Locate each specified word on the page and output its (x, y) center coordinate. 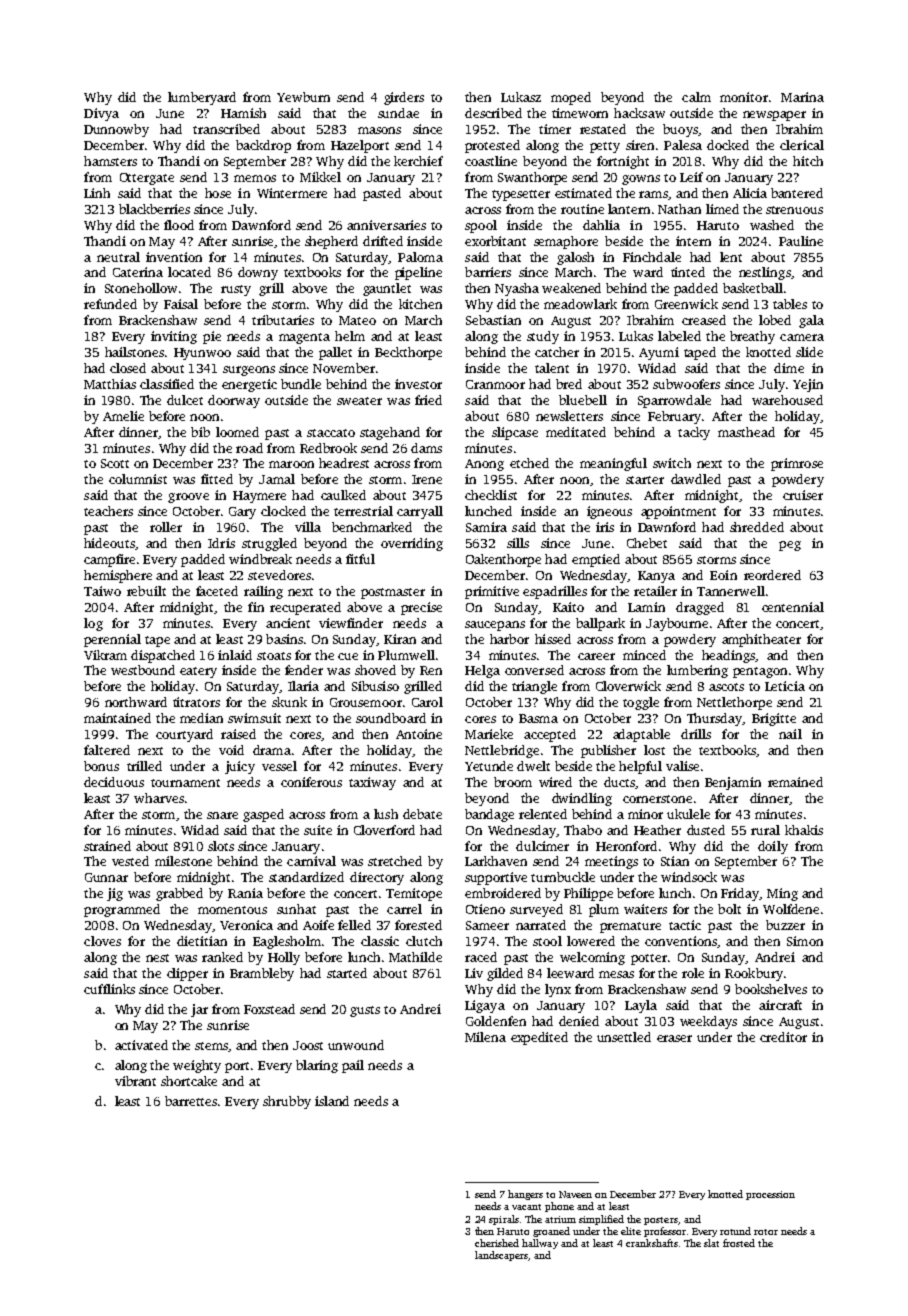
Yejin (808, 385)
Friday (740, 894)
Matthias (110, 384)
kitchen (420, 304)
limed (722, 209)
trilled (144, 766)
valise (682, 766)
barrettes (191, 1101)
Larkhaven (496, 861)
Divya (101, 114)
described (493, 113)
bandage (489, 815)
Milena (485, 1037)
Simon (805, 941)
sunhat (296, 909)
